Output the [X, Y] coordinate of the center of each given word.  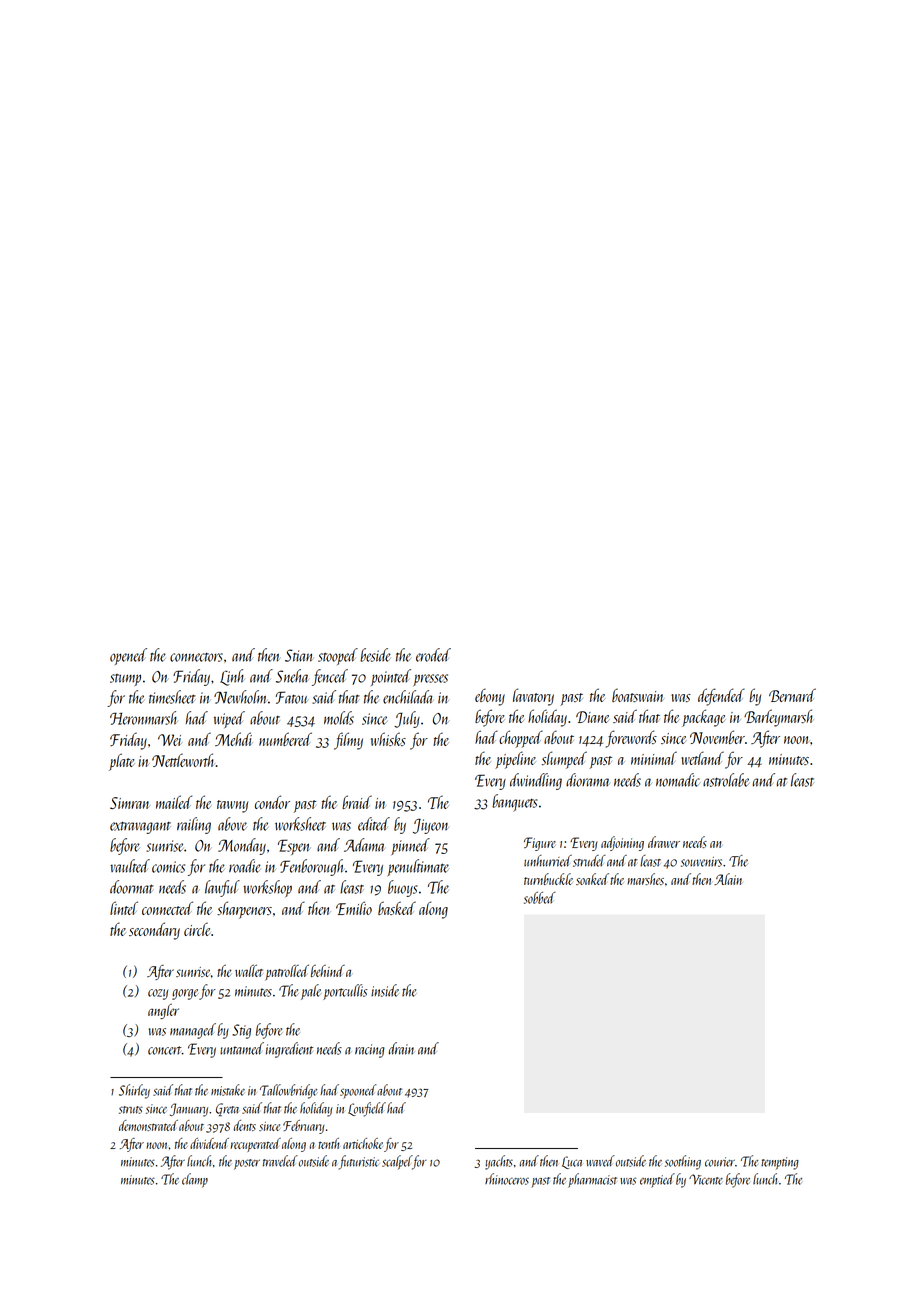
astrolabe [726, 780]
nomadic [678, 780]
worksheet [300, 824]
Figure [540, 844]
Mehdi [234, 739]
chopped [521, 739]
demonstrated [148, 1125]
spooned [358, 1091]
